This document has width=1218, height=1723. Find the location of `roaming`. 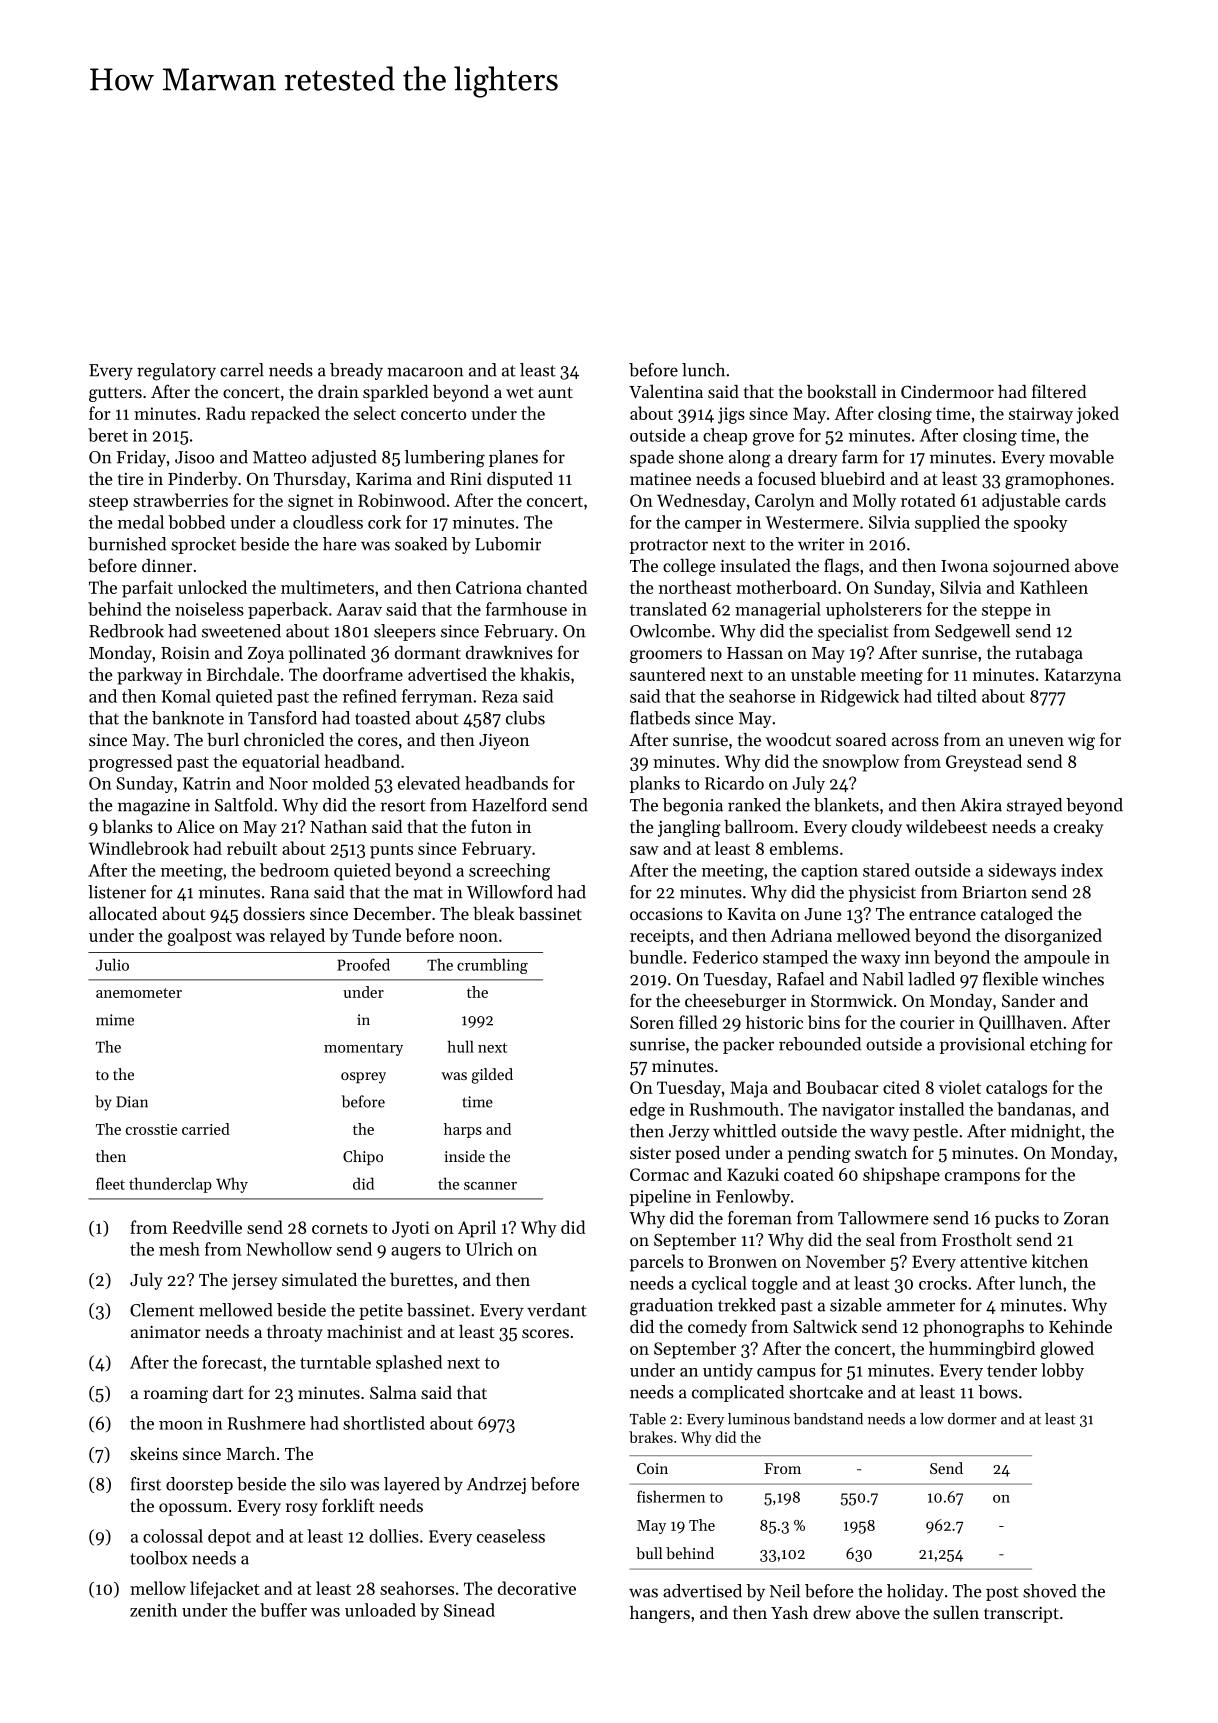

roaming is located at coordinates (176, 1395).
